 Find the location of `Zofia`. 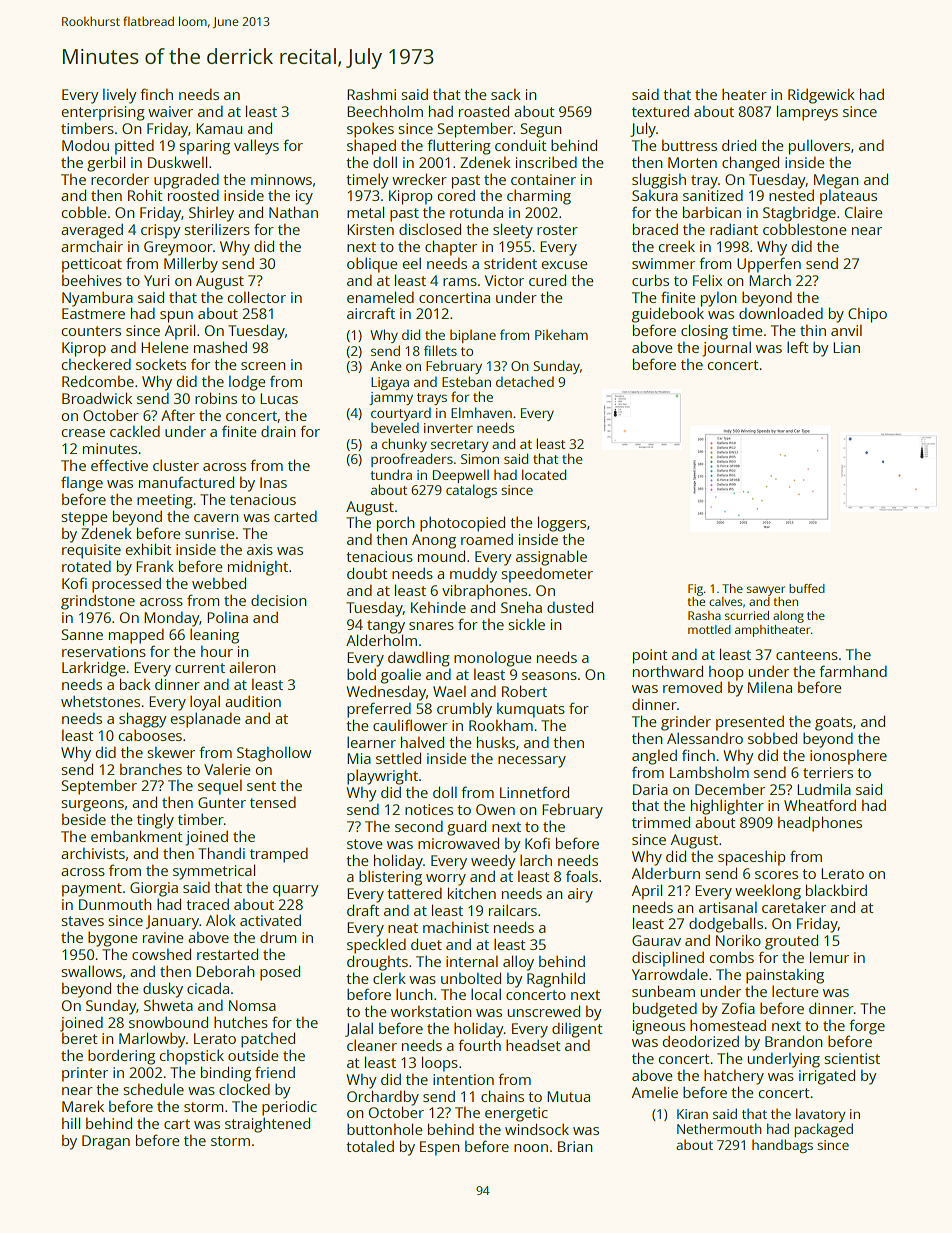

Zofia is located at coordinates (738, 1008).
